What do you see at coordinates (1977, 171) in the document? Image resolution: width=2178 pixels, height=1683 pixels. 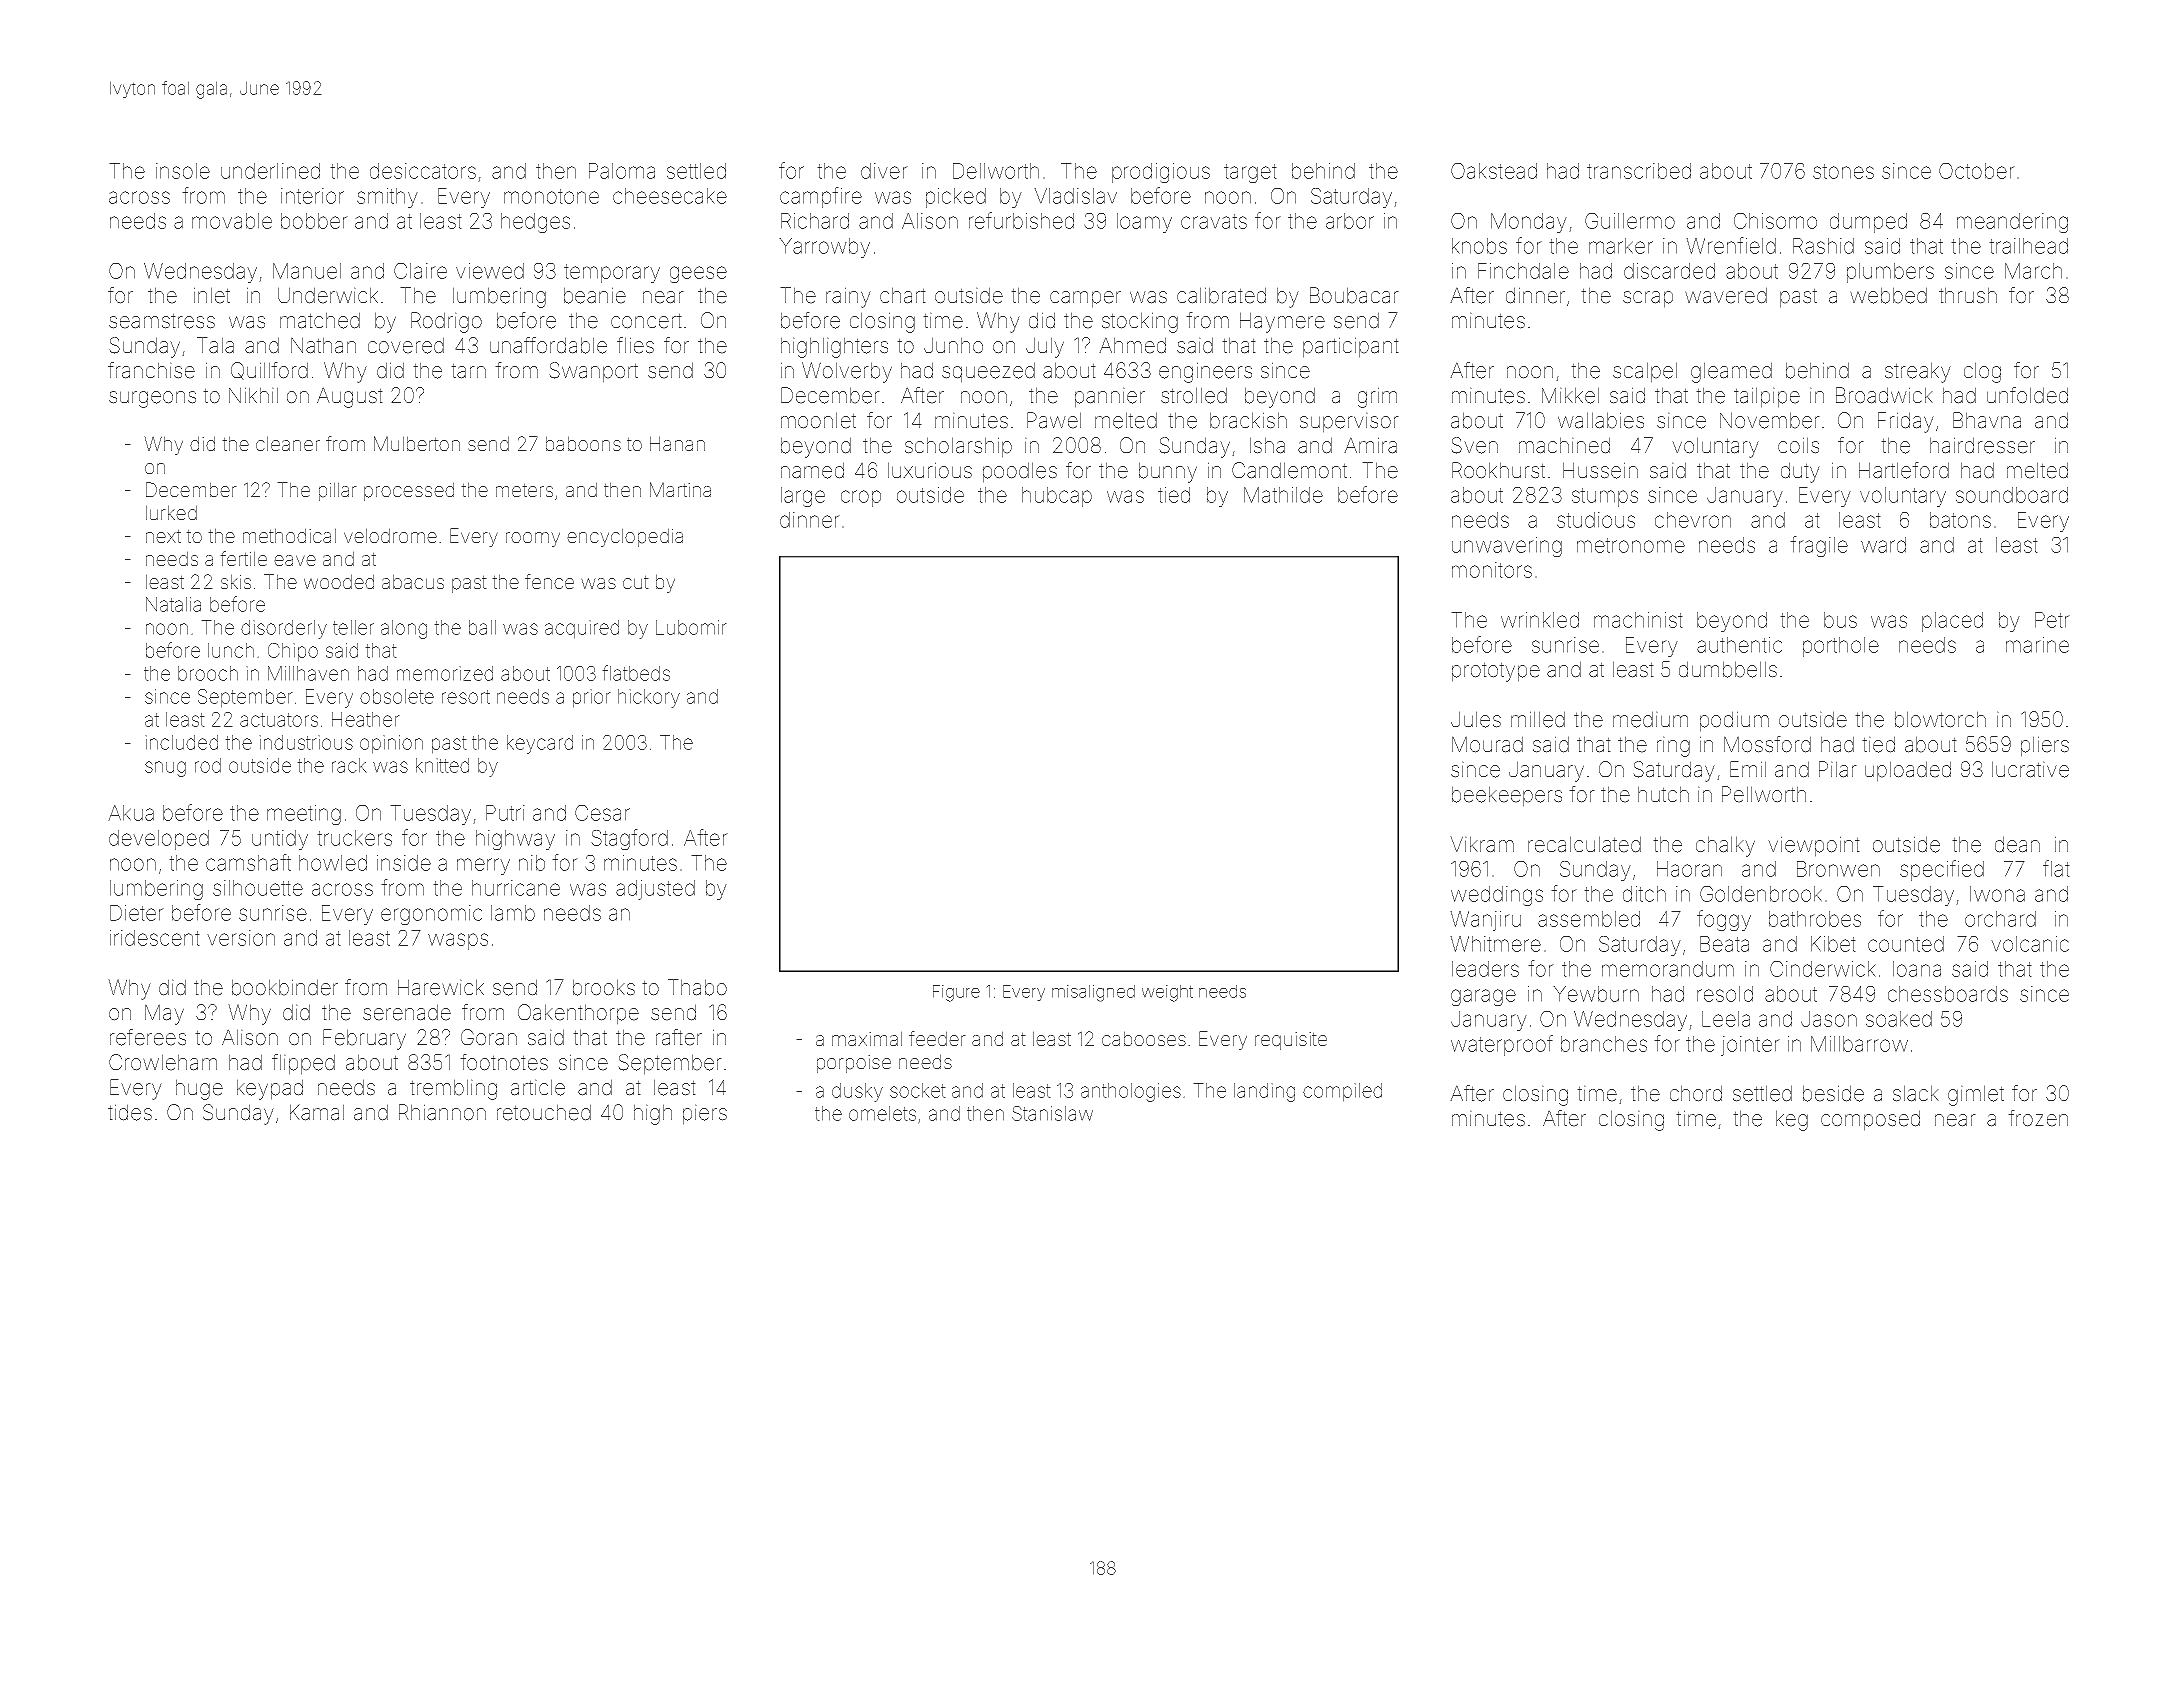 I see `October` at bounding box center [1977, 171].
